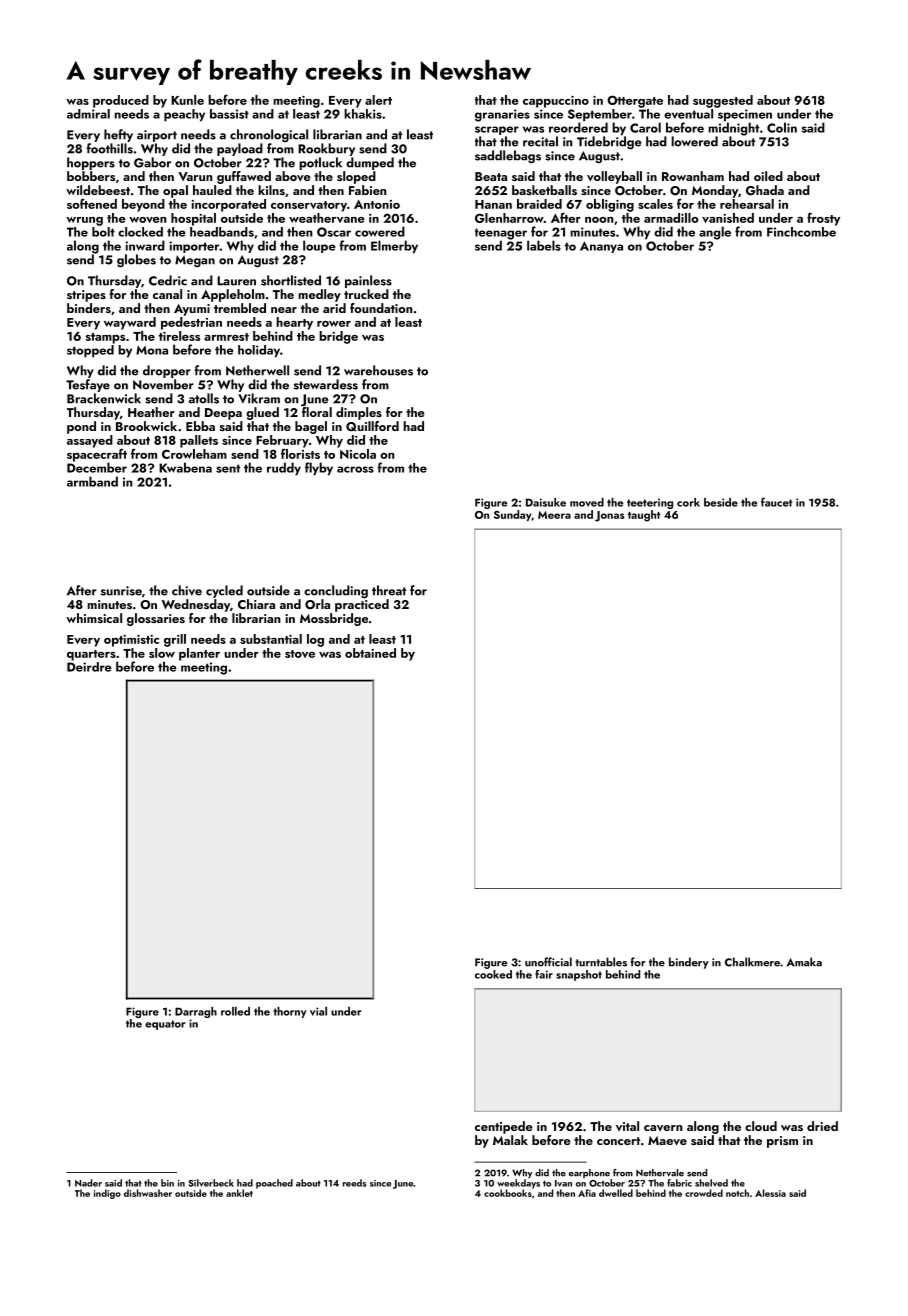 Image resolution: width=908 pixels, height=1316 pixels. Describe the element at coordinates (491, 176) in the page. I see `Beata` at that location.
